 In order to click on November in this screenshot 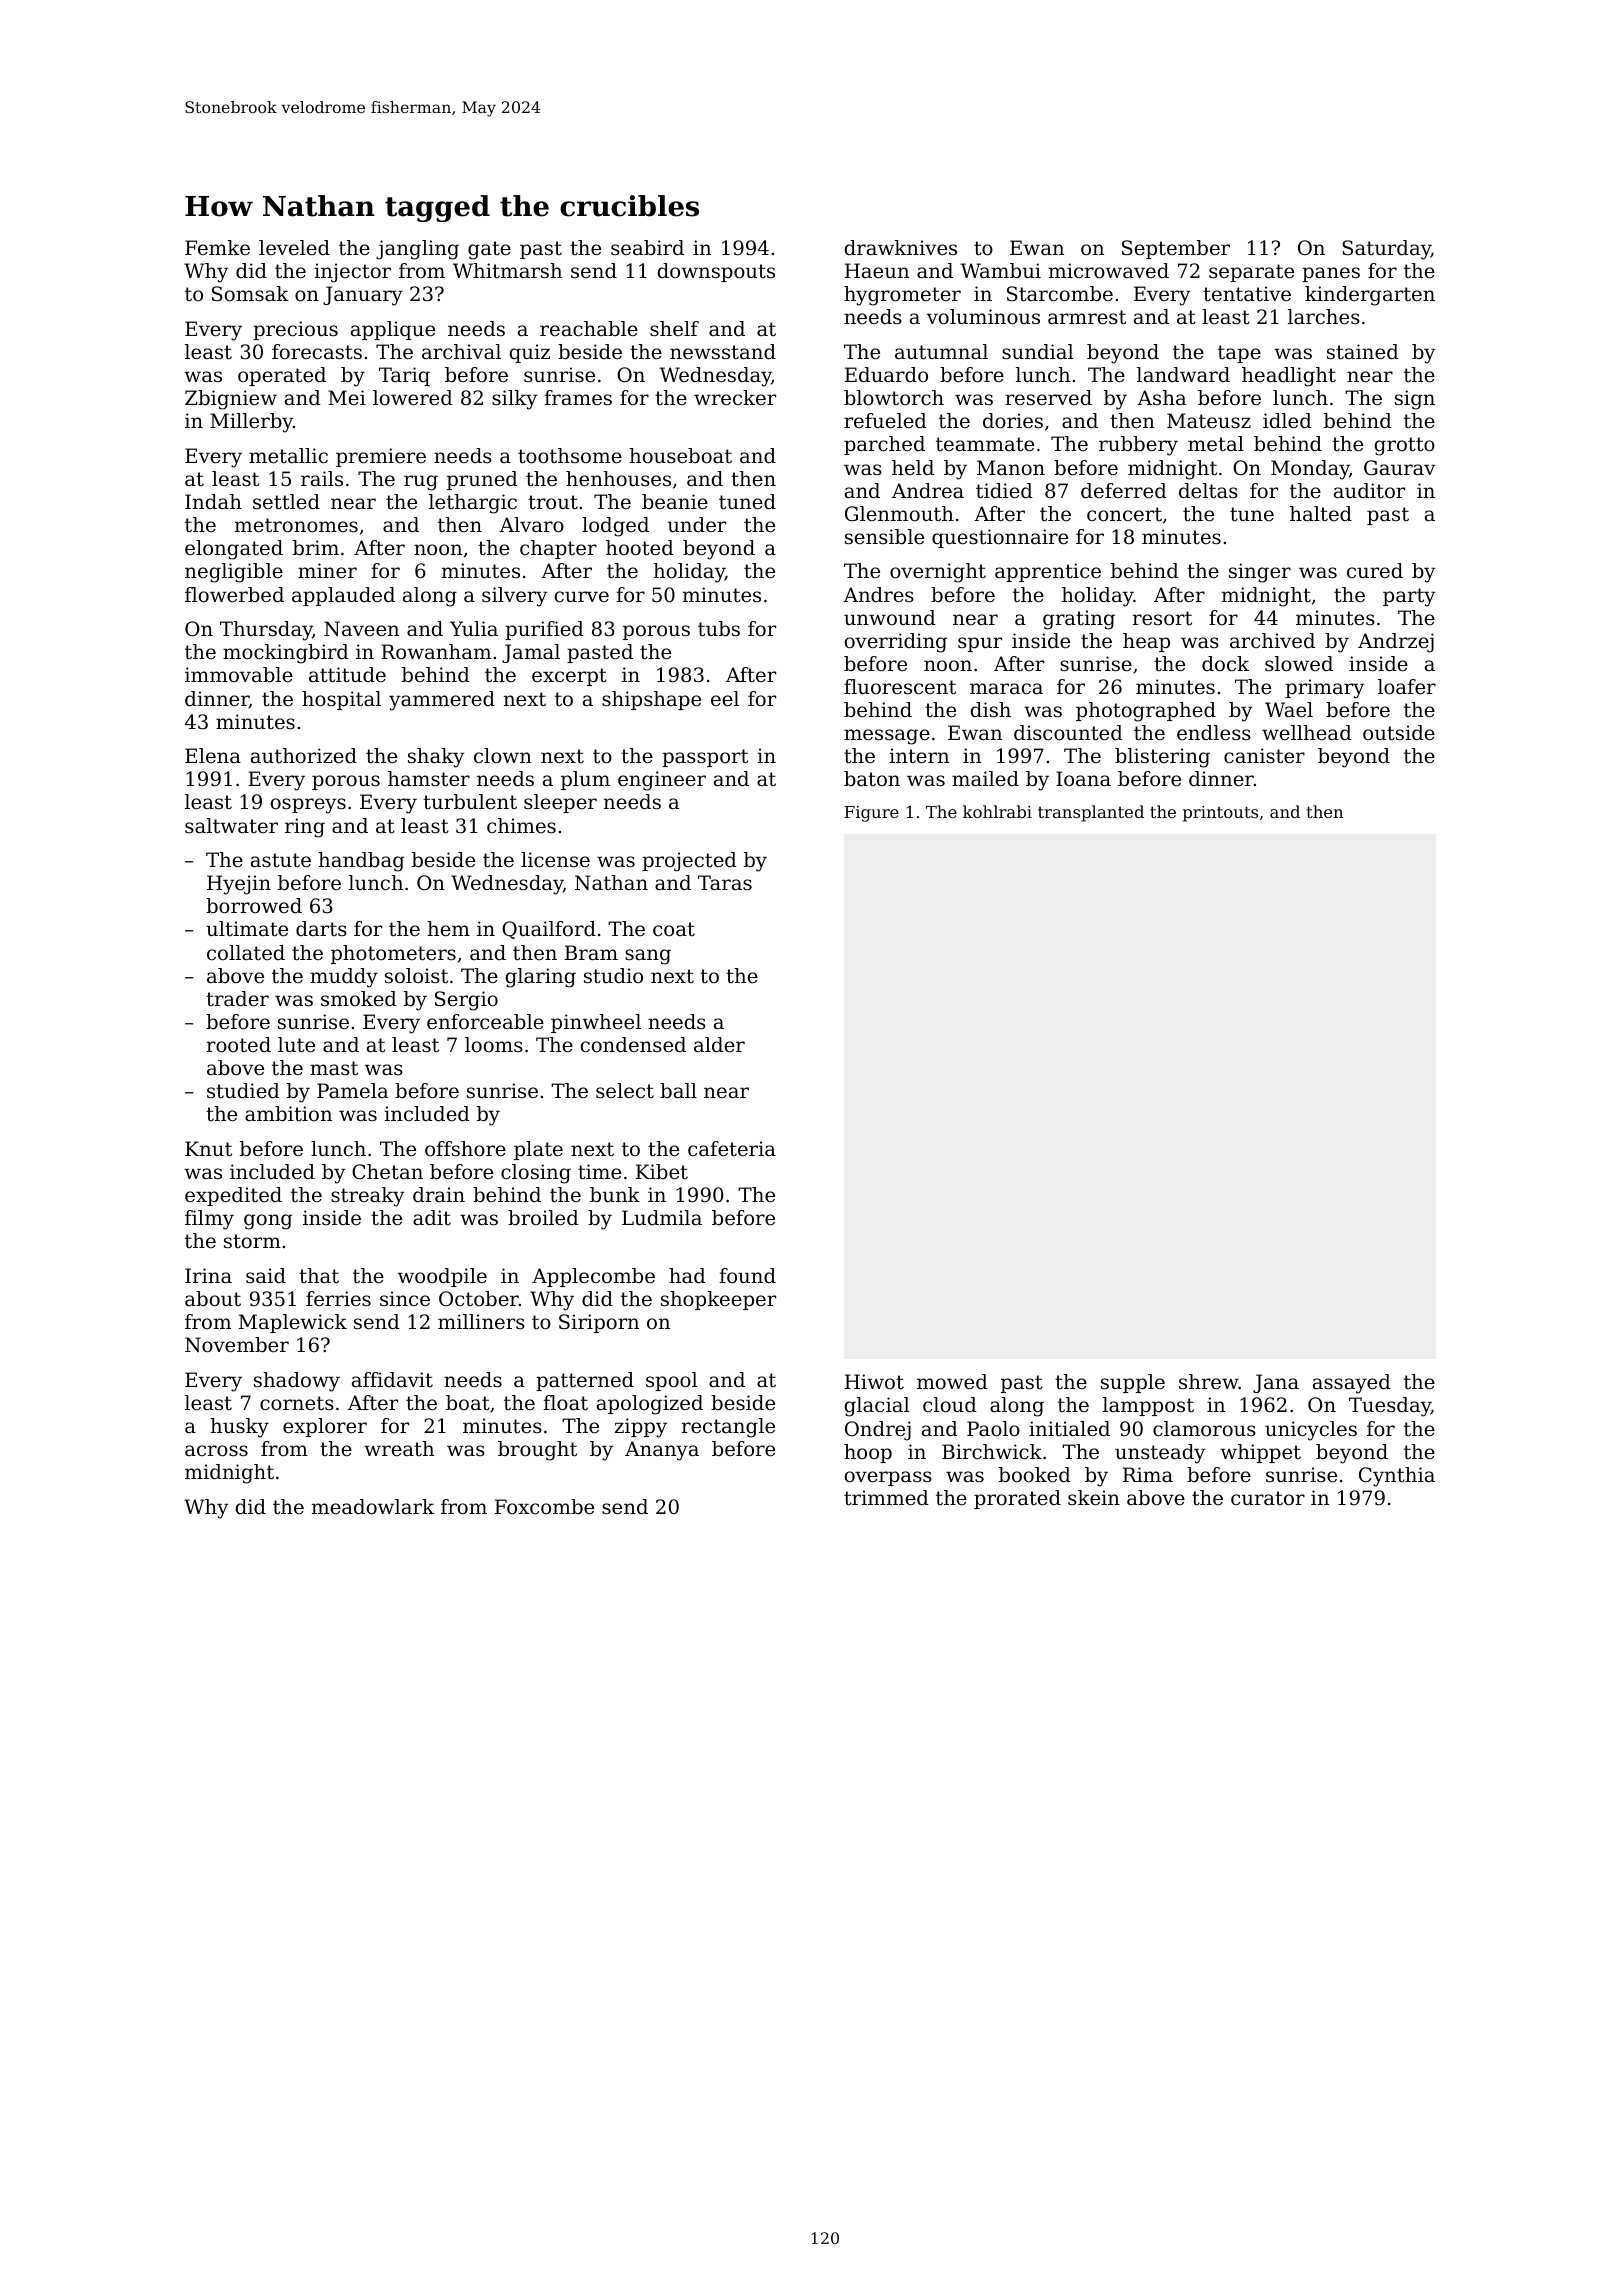, I will do `click(237, 1345)`.
